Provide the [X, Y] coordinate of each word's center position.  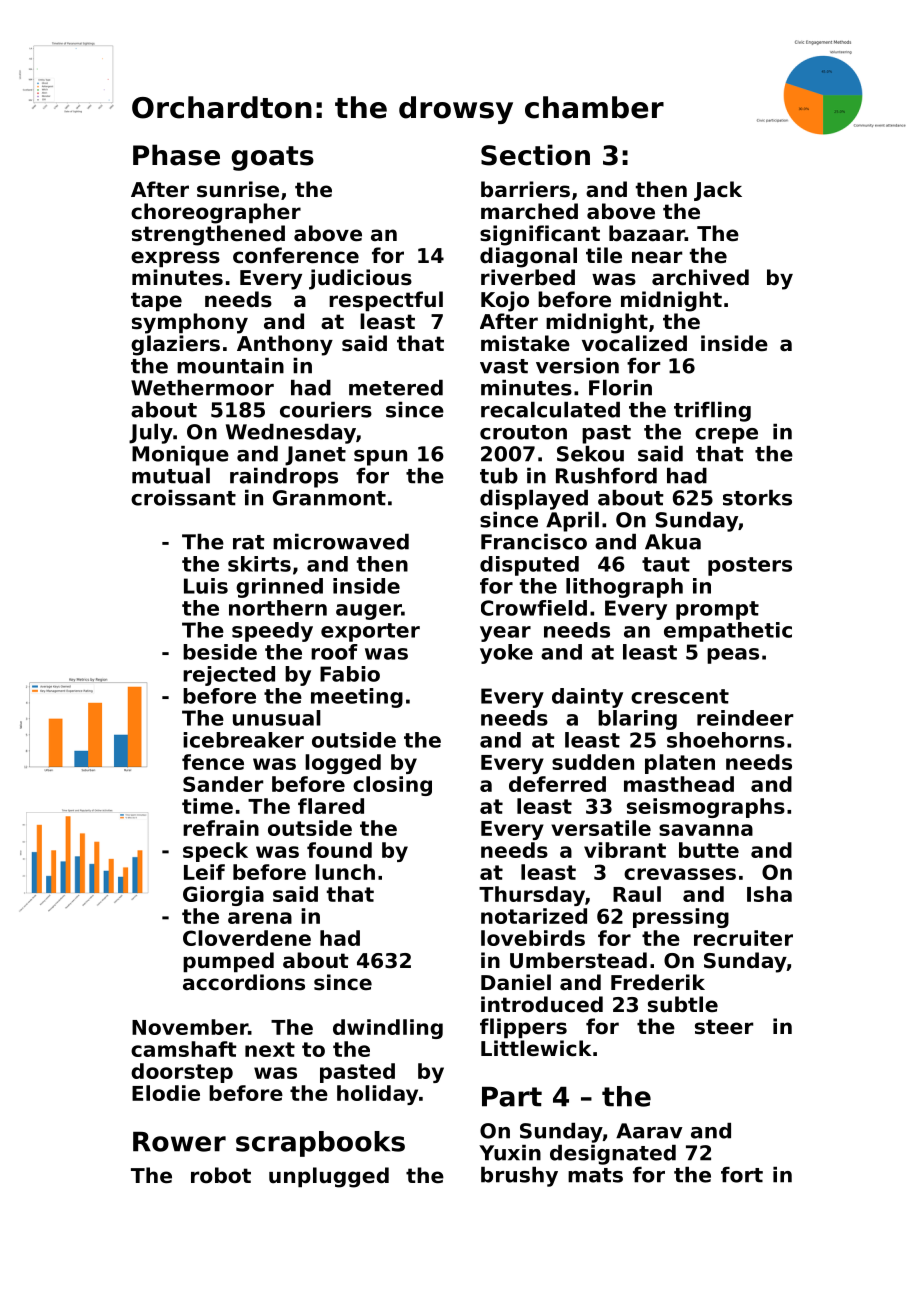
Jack [718, 191]
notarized [534, 916]
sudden [593, 762]
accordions [244, 982]
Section [535, 155]
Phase [176, 155]
